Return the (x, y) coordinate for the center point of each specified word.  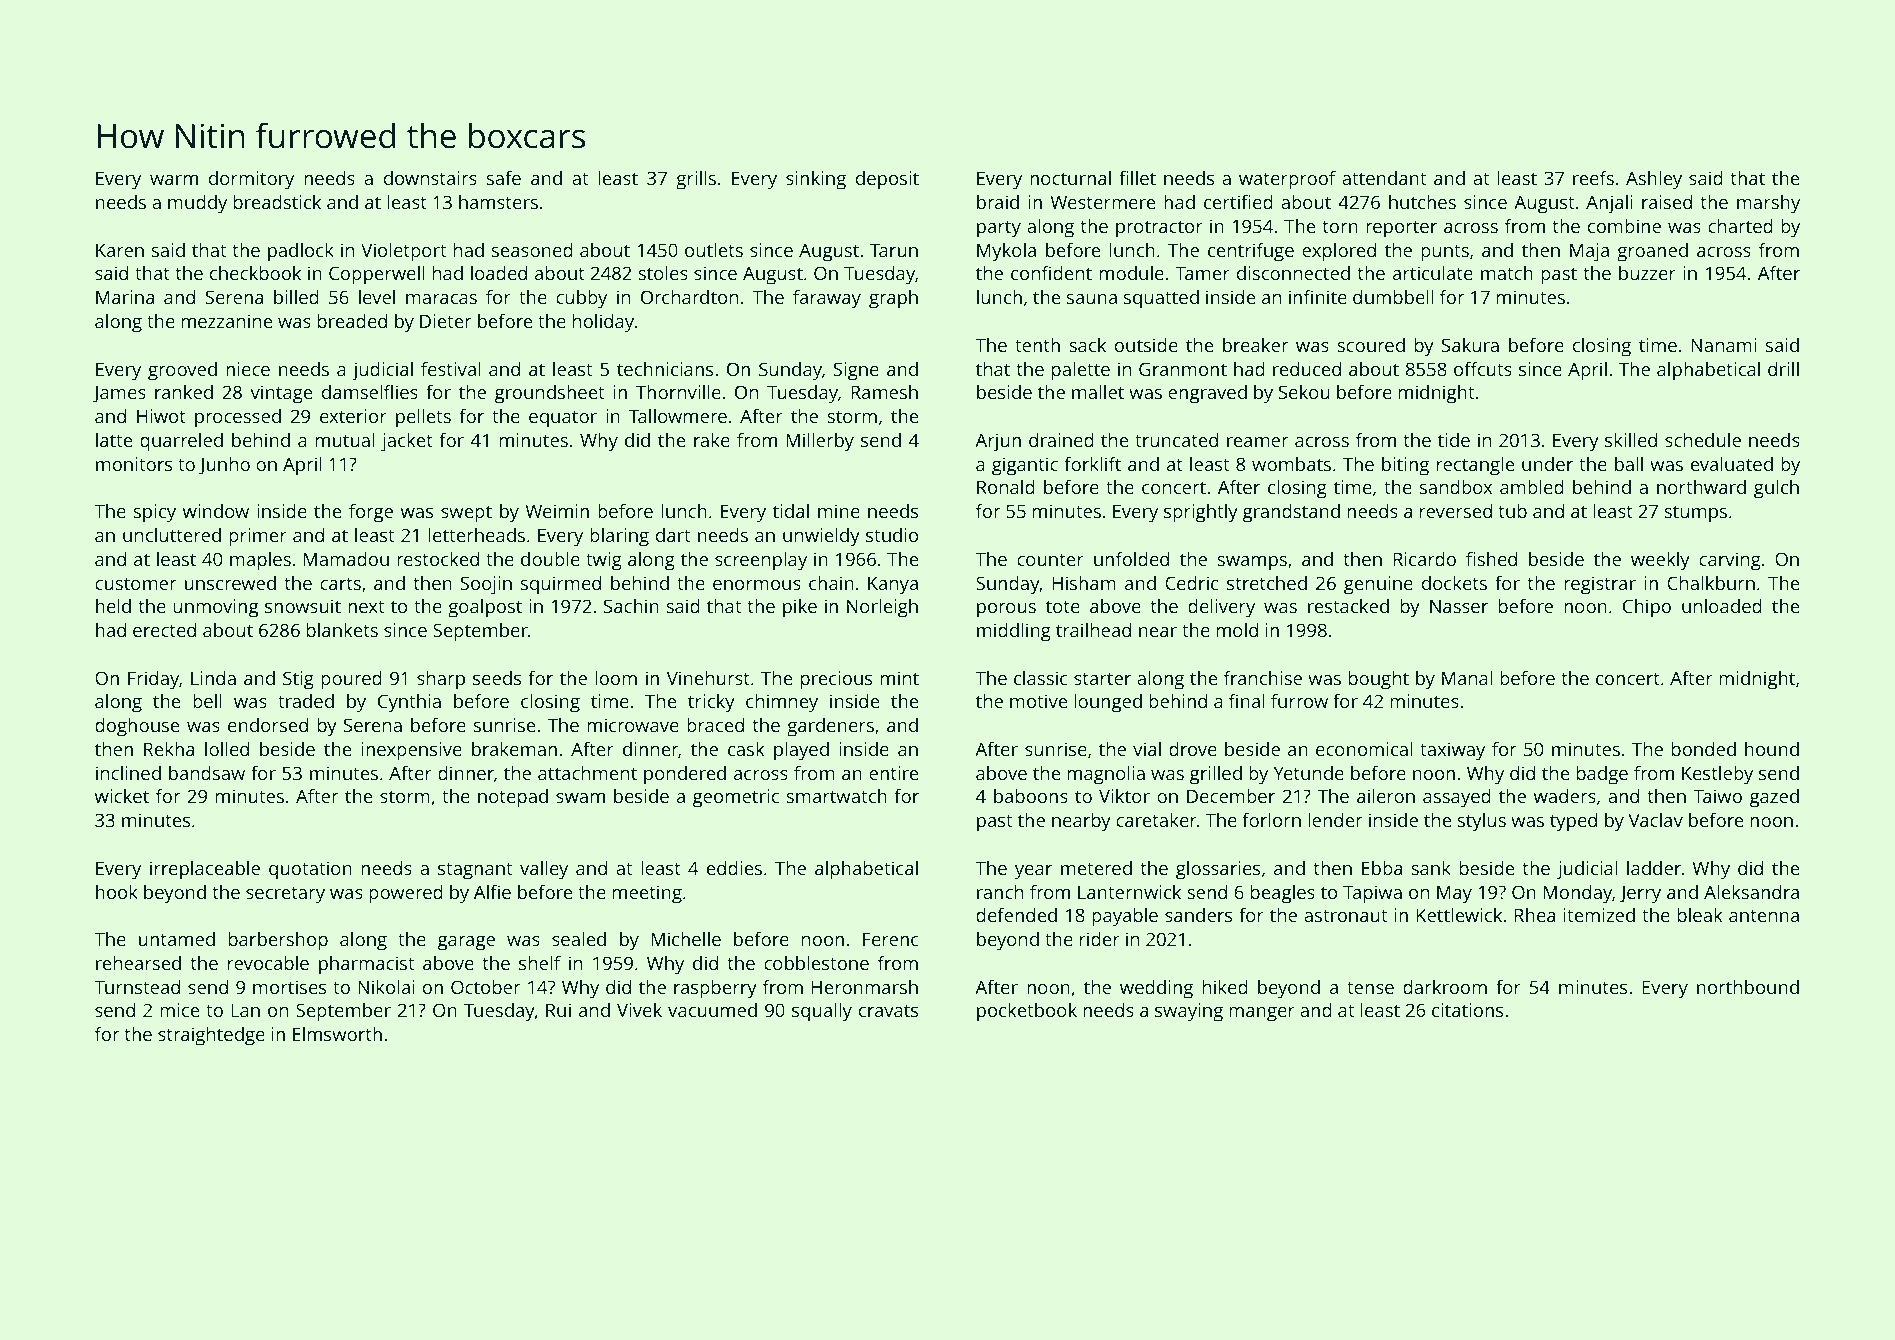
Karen (120, 250)
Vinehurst (708, 678)
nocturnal (1070, 178)
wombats (1291, 464)
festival (451, 369)
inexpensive (412, 751)
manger (1262, 1014)
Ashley (1654, 180)
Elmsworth (337, 1034)
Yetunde (1309, 773)
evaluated (1732, 464)
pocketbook (1027, 1012)
